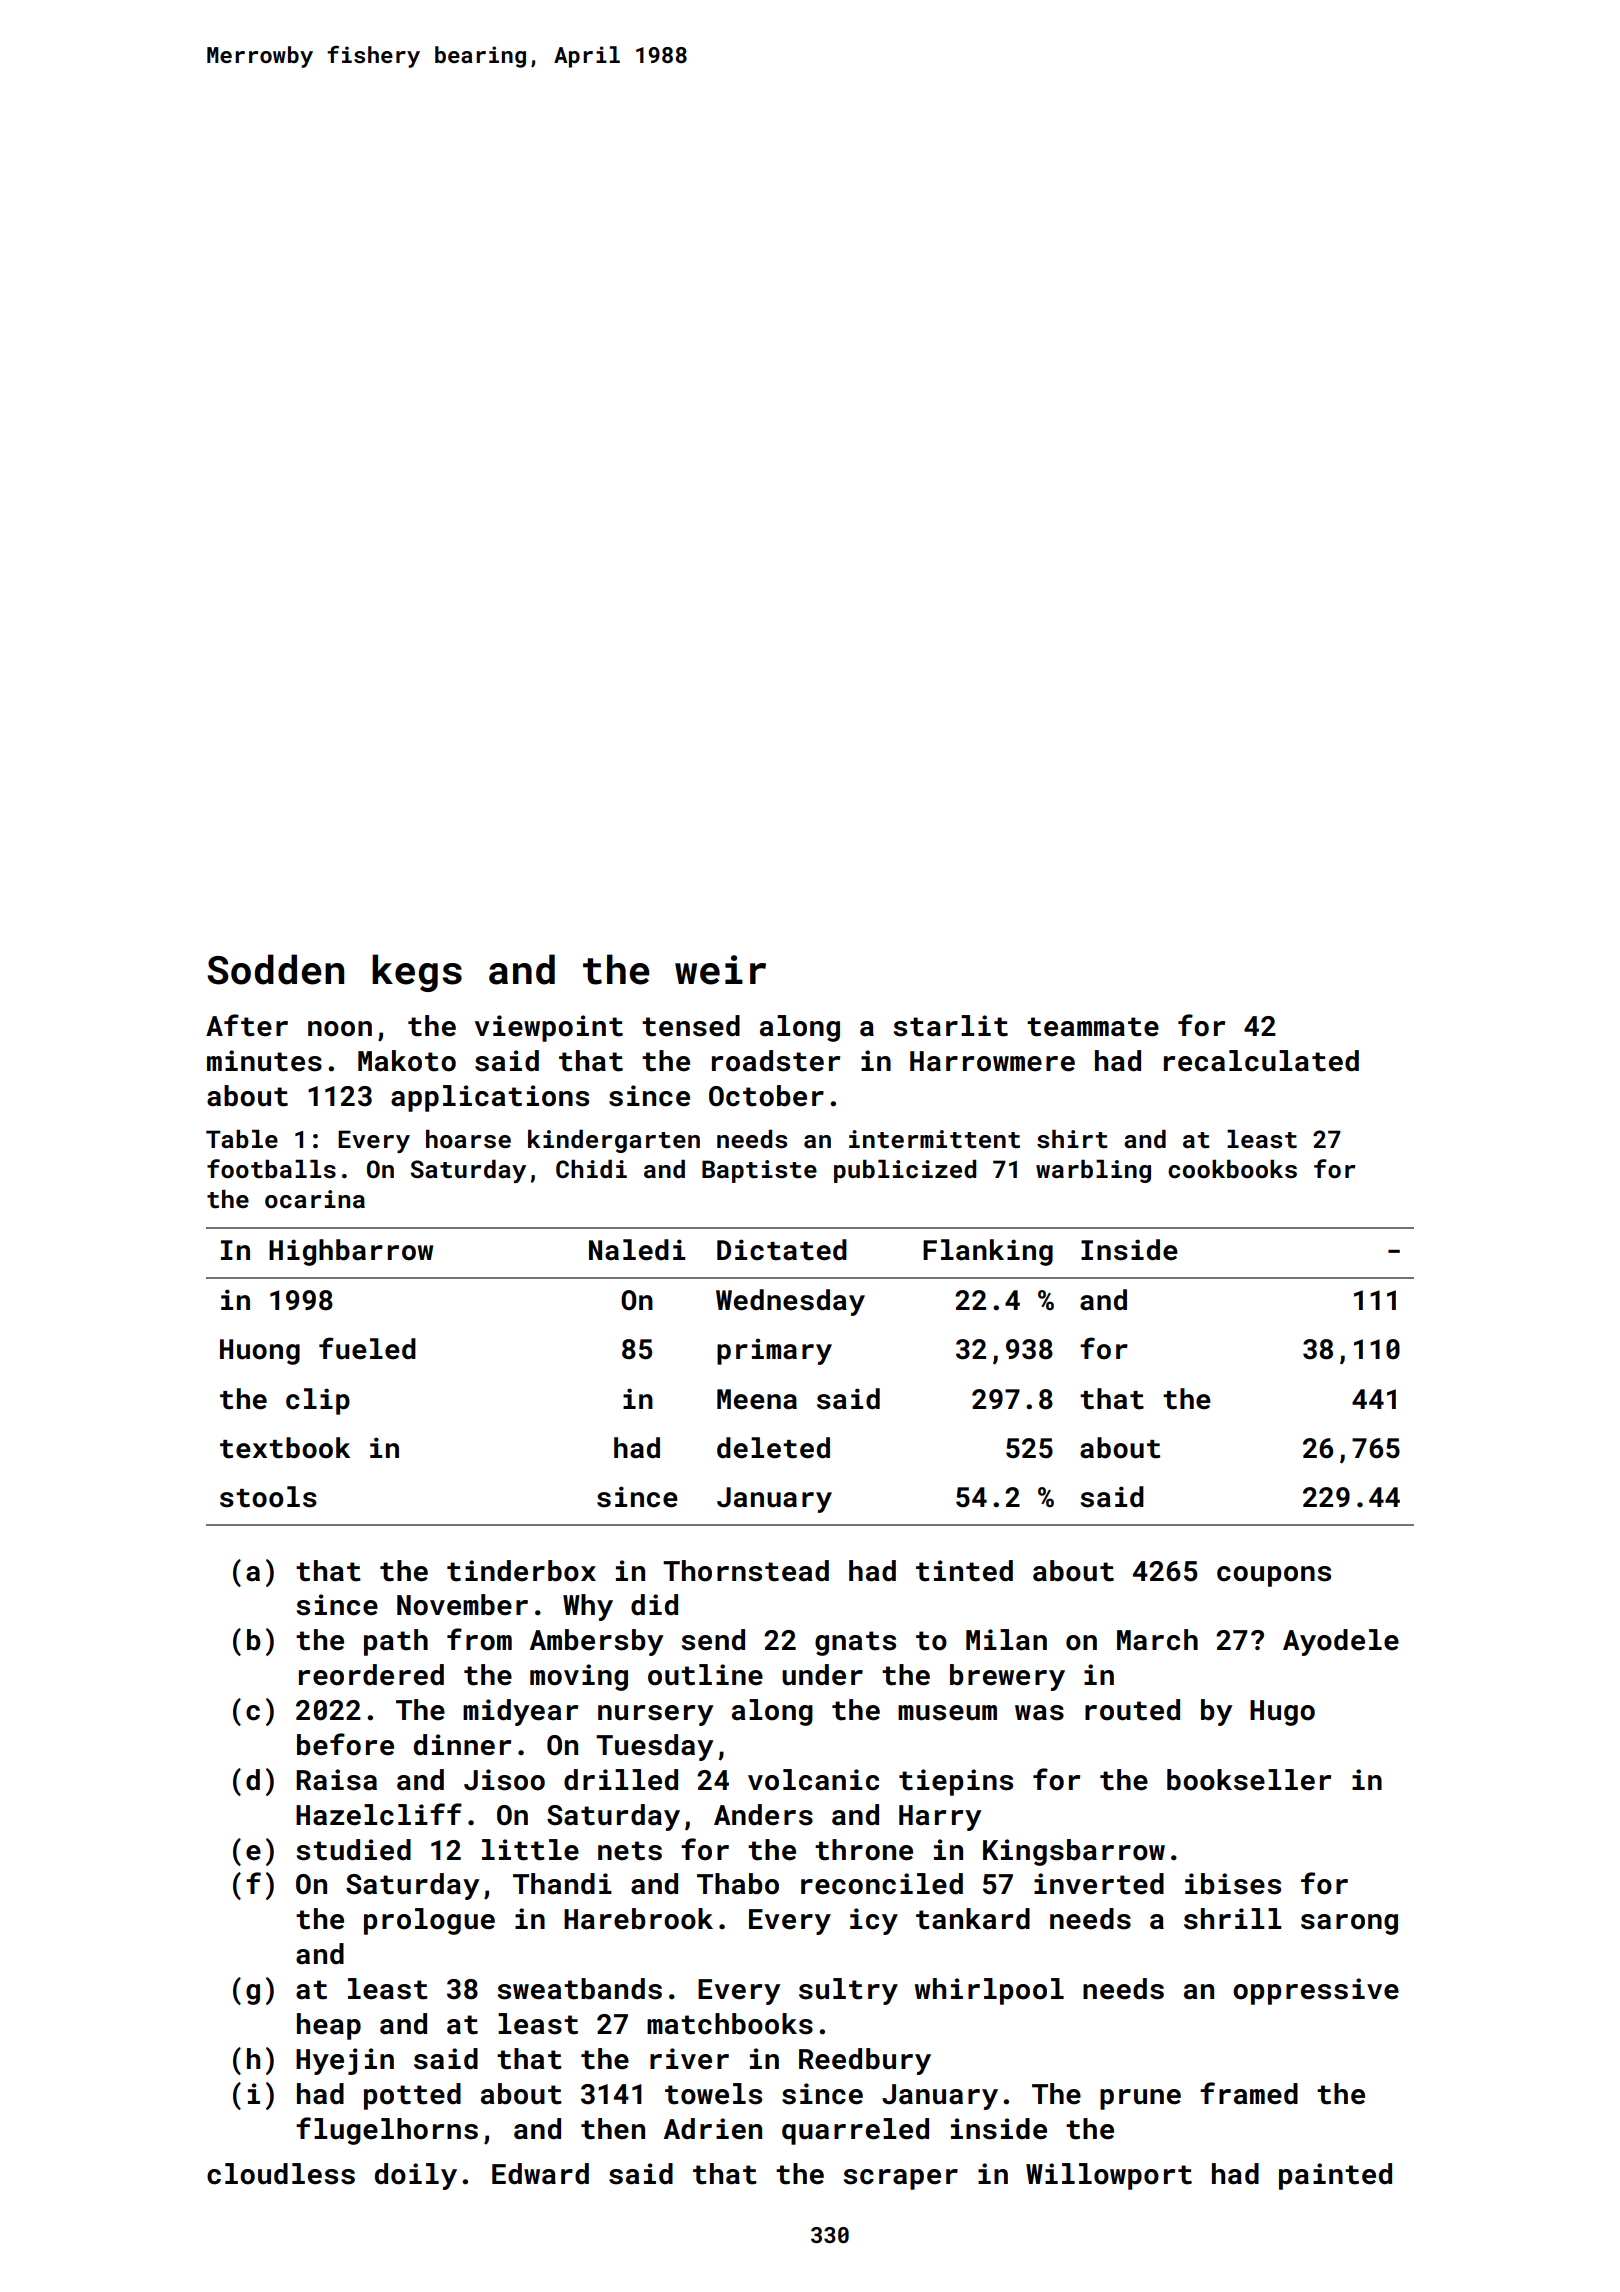 The image size is (1620, 2292). Describe the element at coordinates (790, 1302) in the image. I see `Wednesday` at that location.
